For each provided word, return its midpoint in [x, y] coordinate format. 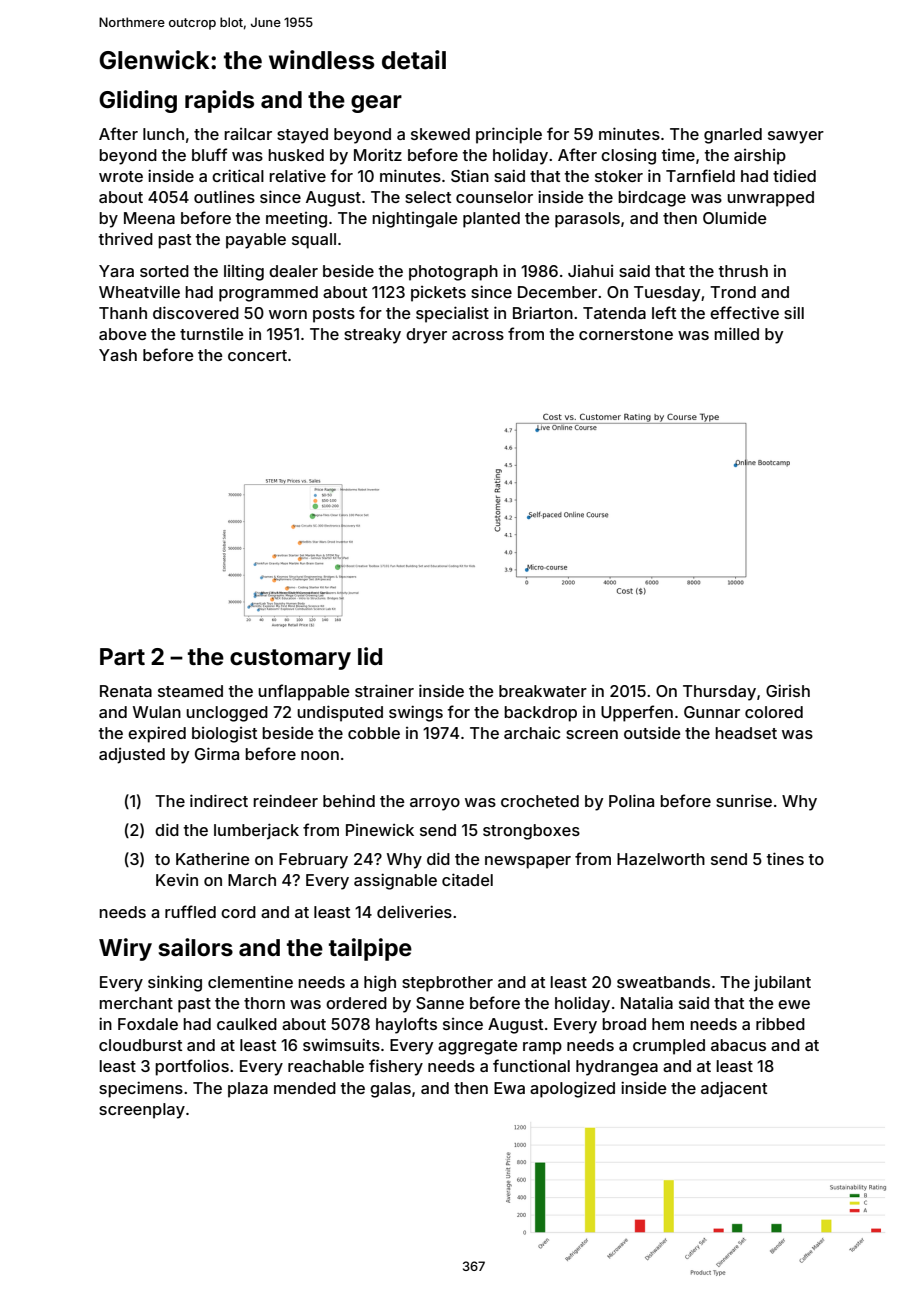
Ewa [509, 1088]
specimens [141, 1089]
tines [785, 858]
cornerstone [626, 334]
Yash [118, 355]
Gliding [138, 101]
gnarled [733, 136]
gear [376, 104]
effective [744, 312]
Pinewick [380, 830]
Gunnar [712, 712]
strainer [384, 690]
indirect [219, 800]
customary [290, 659]
